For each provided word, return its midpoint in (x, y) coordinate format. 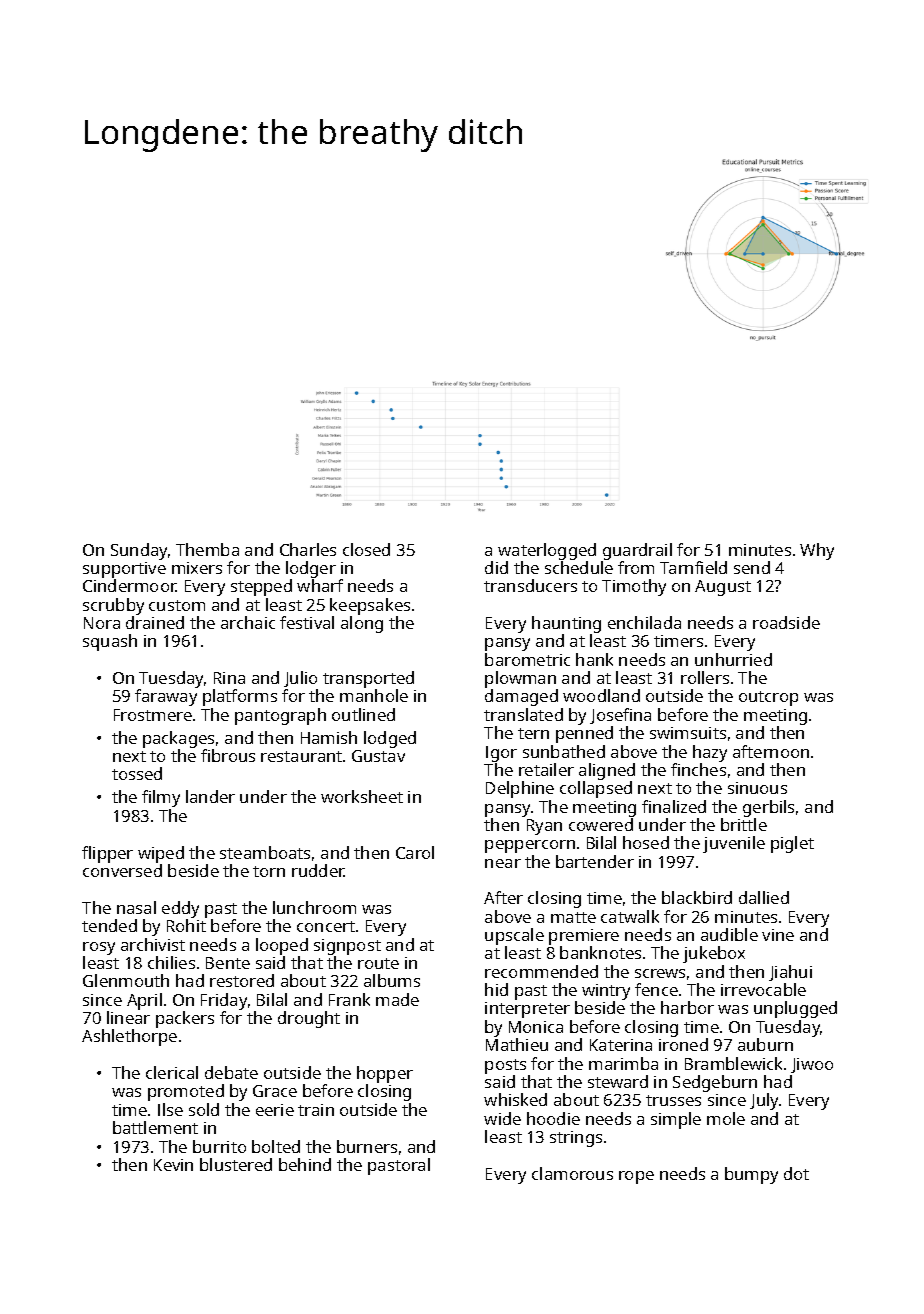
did (496, 567)
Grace (275, 1091)
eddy (180, 909)
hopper (385, 1074)
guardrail (637, 551)
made (397, 999)
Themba (207, 549)
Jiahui (790, 973)
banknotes (600, 952)
